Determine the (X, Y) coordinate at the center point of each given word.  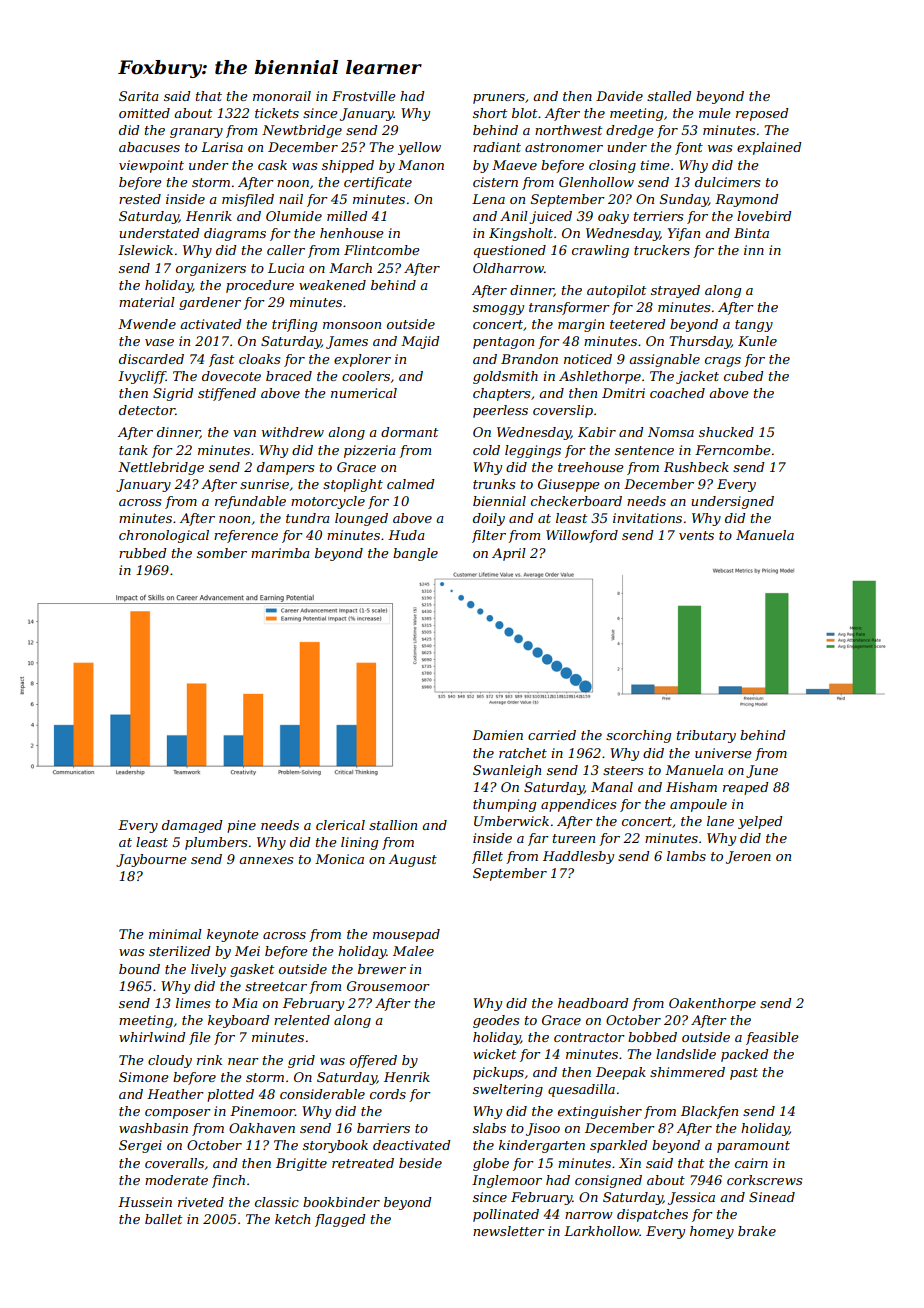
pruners (499, 99)
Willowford (582, 536)
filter (489, 536)
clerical (340, 825)
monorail (282, 96)
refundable (250, 502)
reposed (762, 114)
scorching (638, 736)
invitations (647, 518)
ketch (292, 1219)
